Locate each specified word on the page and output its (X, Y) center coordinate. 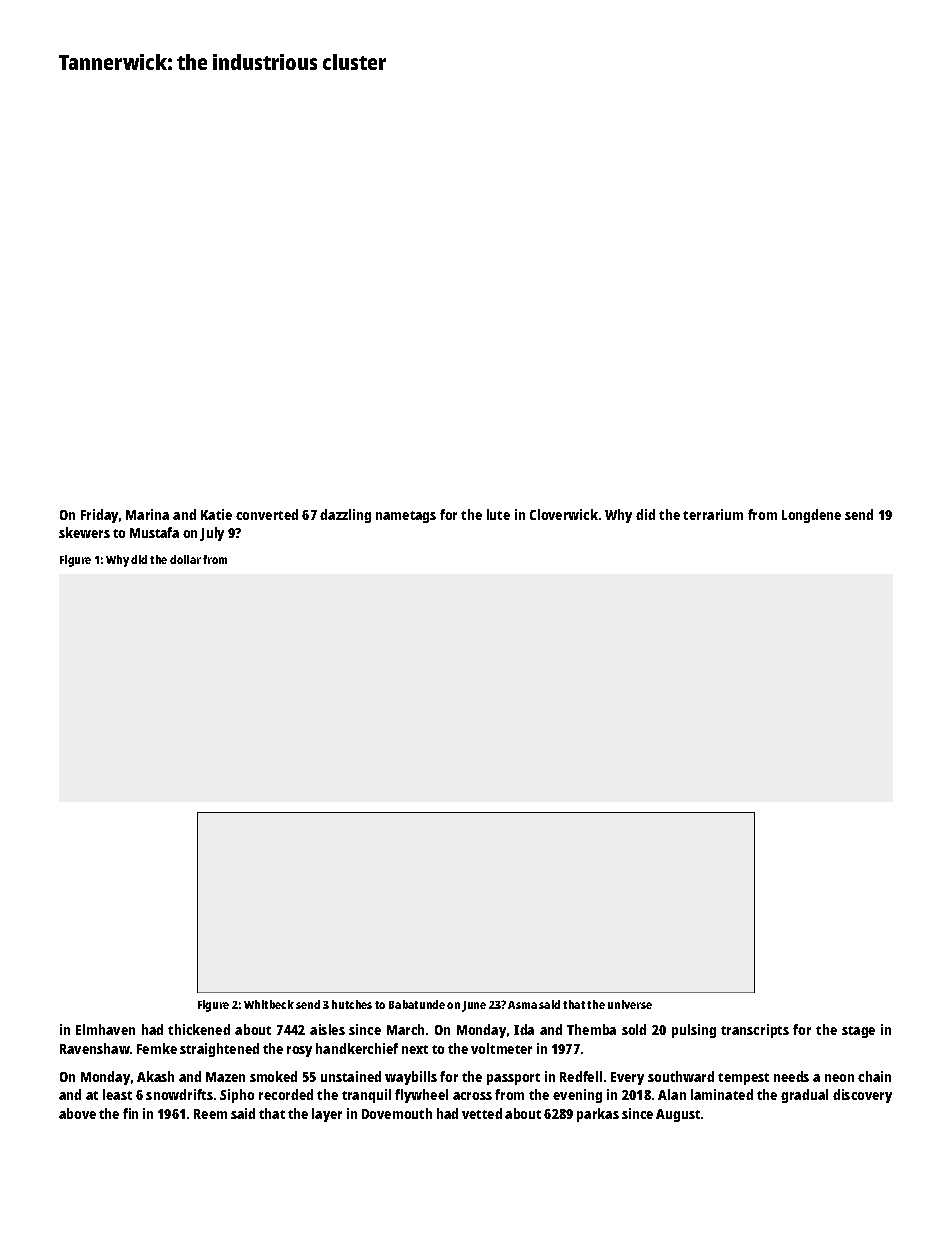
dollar (185, 559)
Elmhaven (105, 1029)
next (415, 1049)
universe (630, 1004)
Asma (522, 1005)
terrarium (713, 514)
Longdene (811, 516)
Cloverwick (564, 514)
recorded (286, 1094)
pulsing (694, 1031)
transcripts (755, 1031)
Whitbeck (269, 1004)
